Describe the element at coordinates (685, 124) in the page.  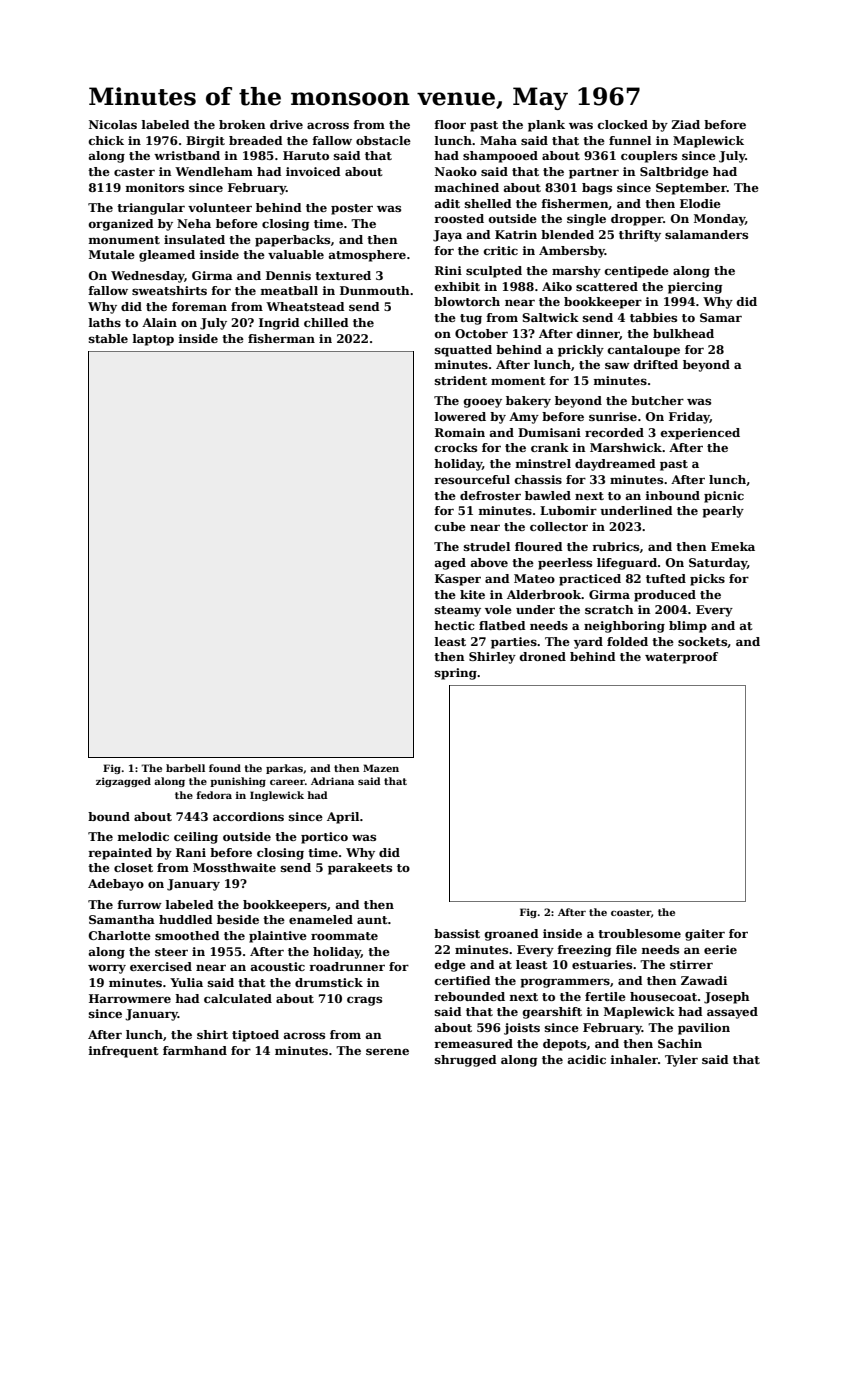
I see `Ziad` at that location.
